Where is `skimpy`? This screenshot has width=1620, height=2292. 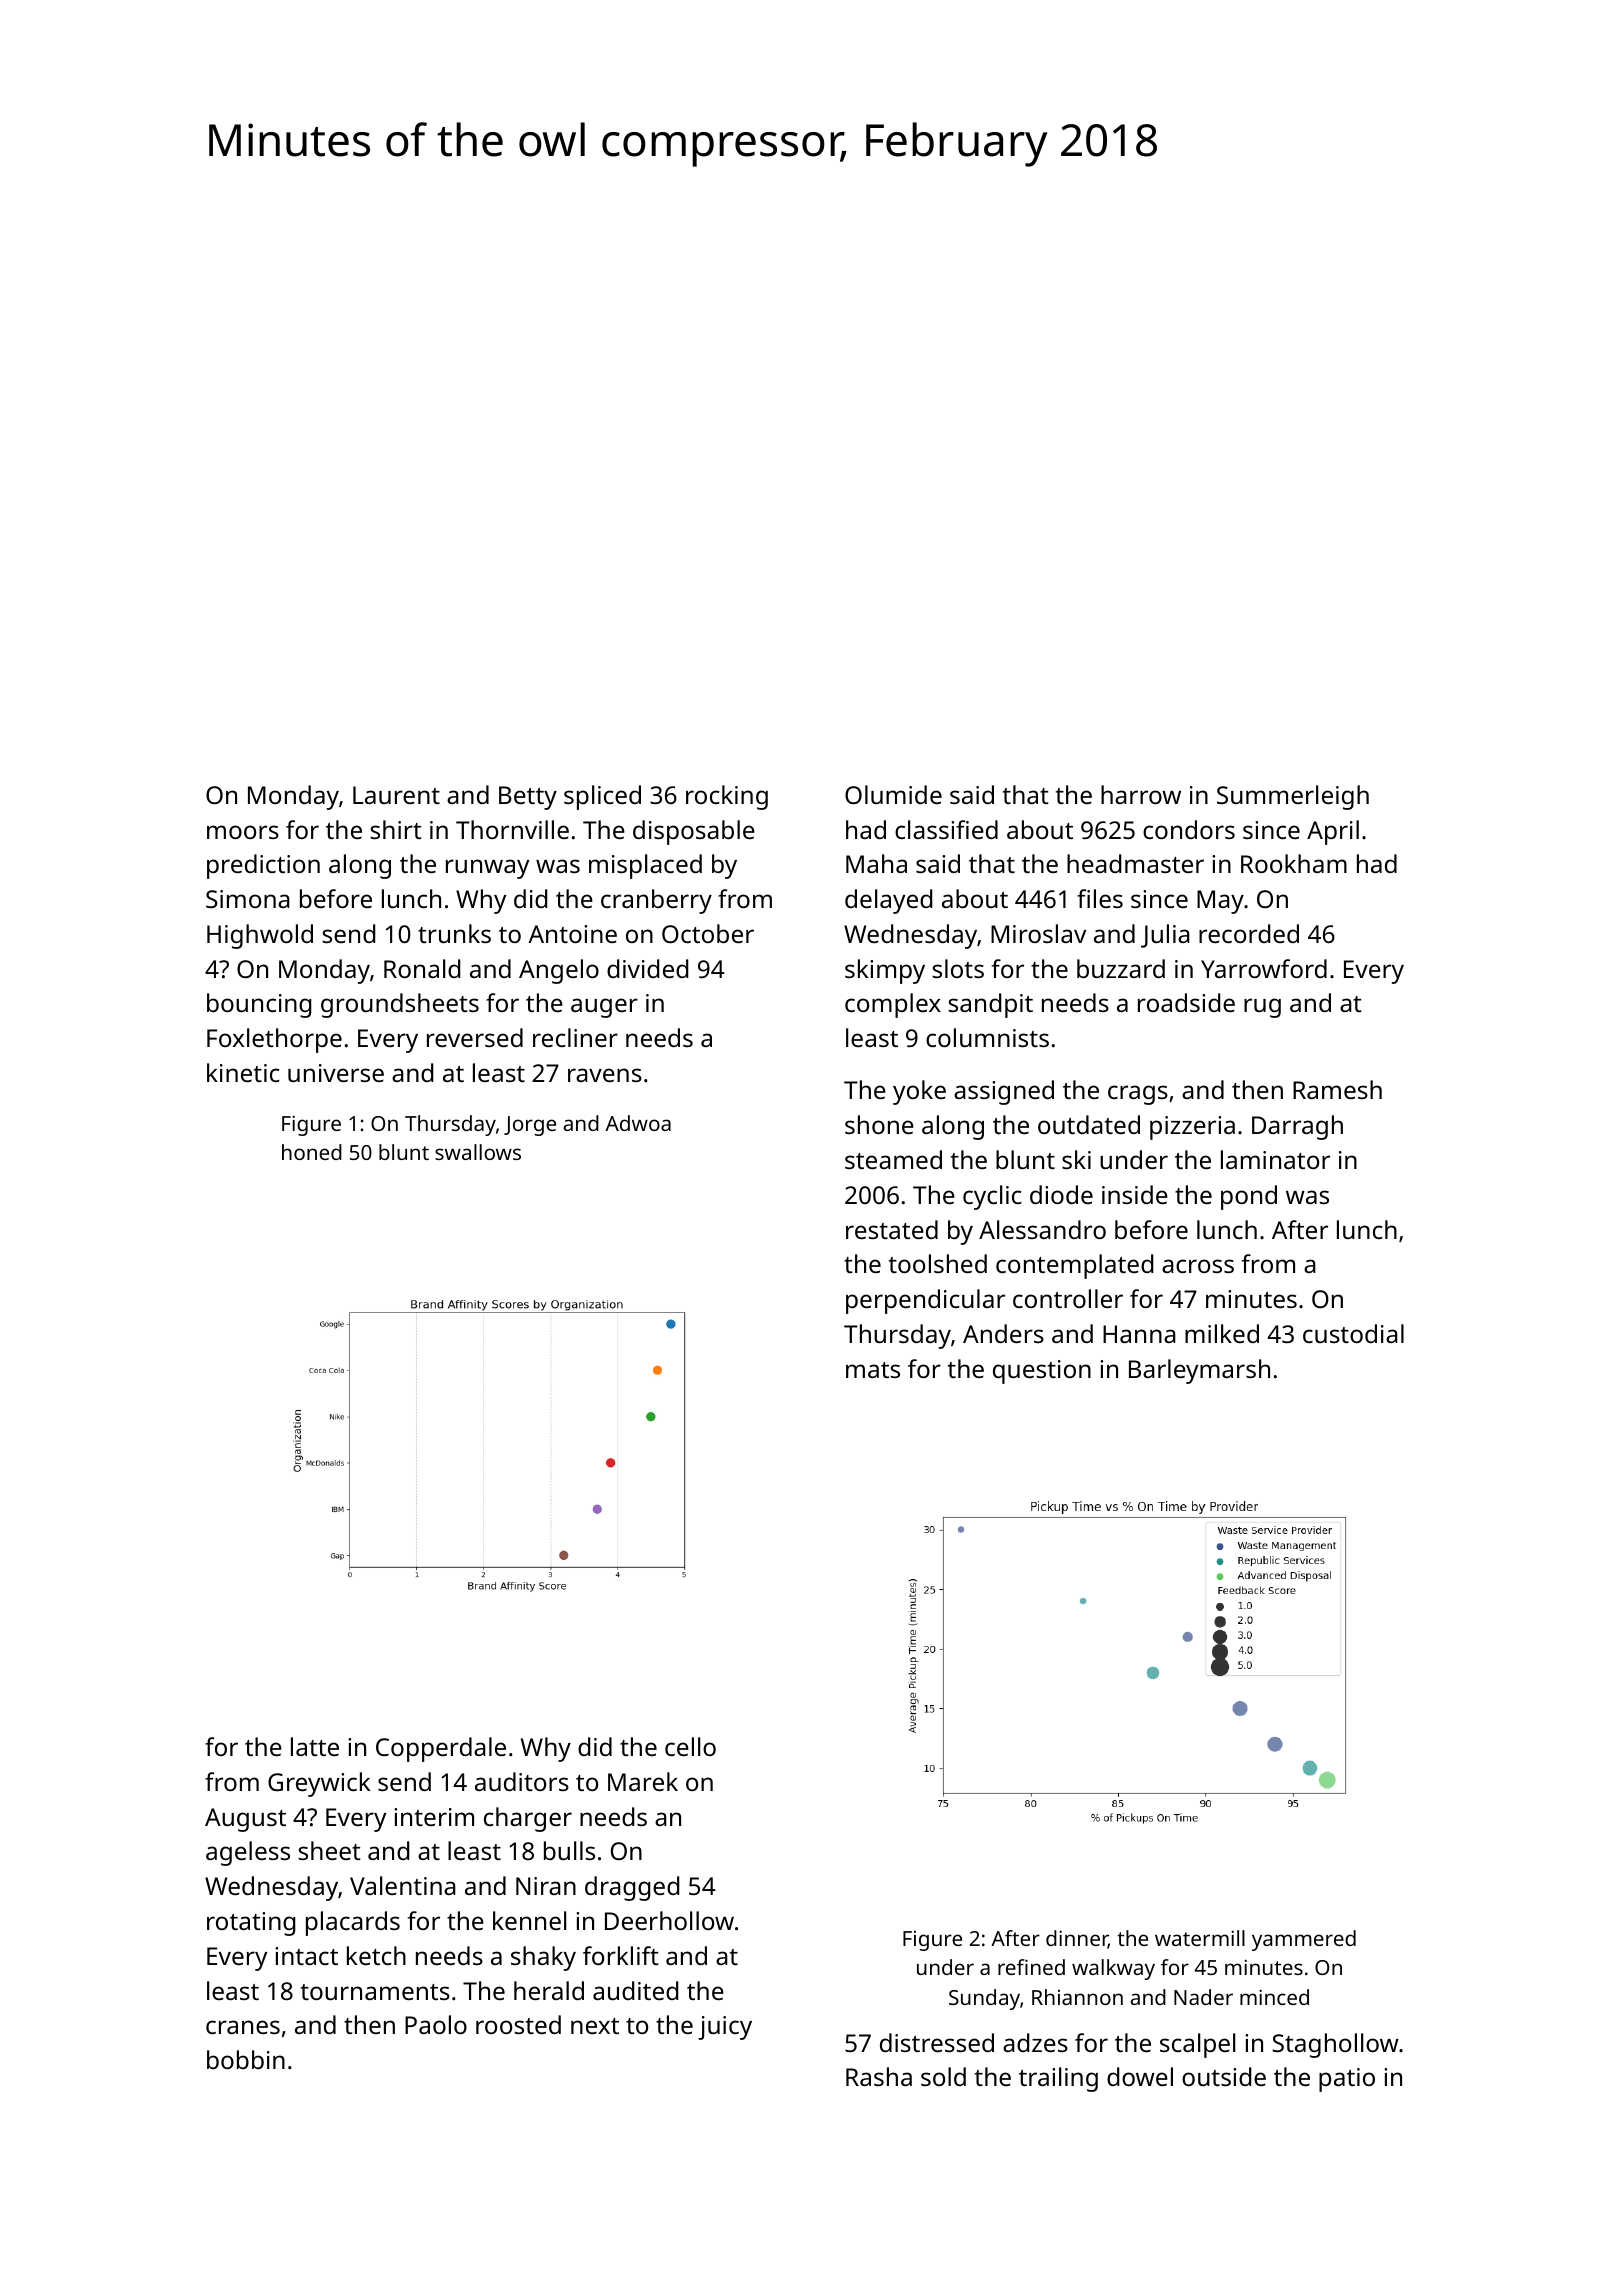
skimpy is located at coordinates (885, 971).
